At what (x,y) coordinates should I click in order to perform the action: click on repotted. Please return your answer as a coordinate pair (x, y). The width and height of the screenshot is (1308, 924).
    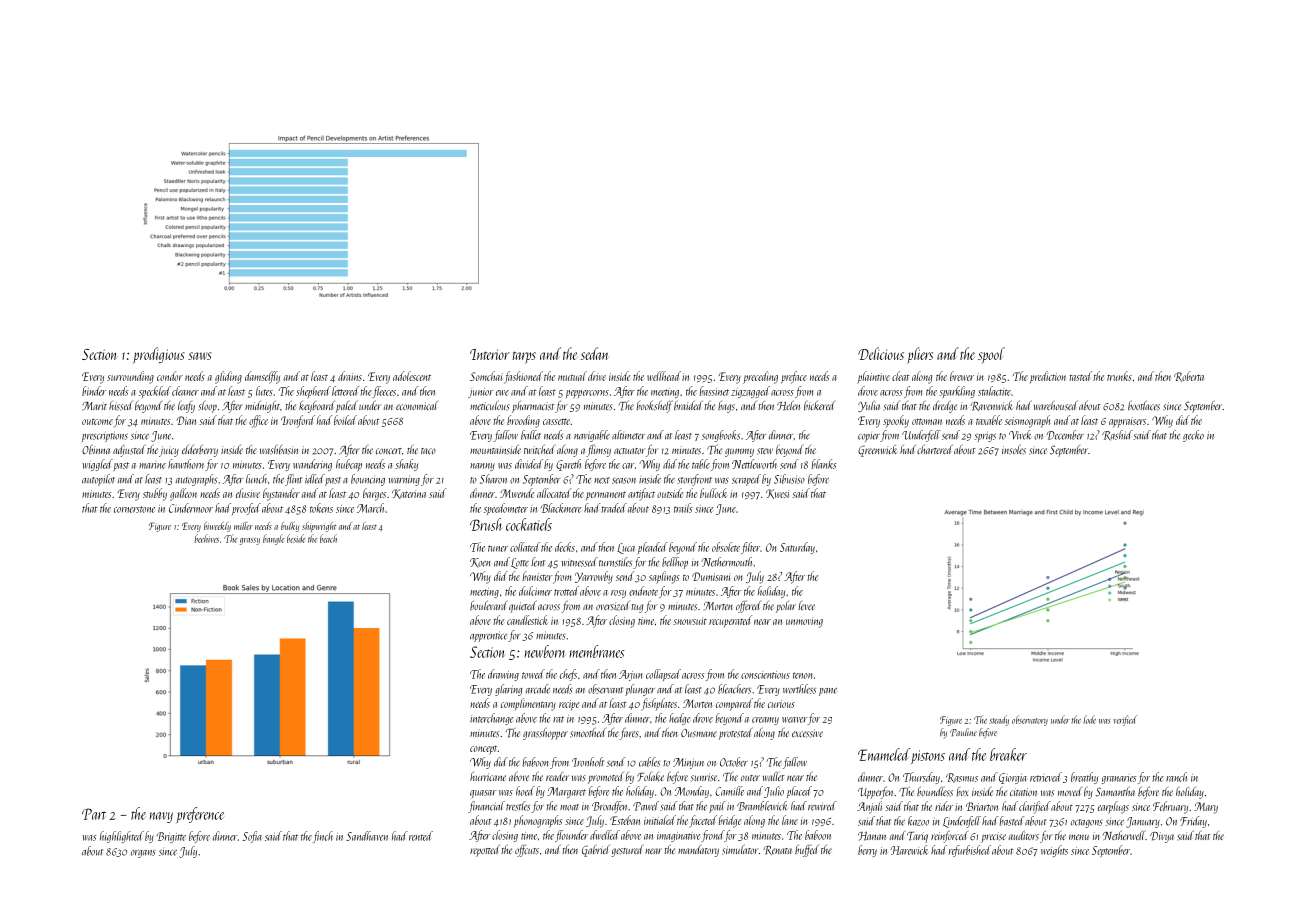
    Looking at the image, I should click on (485, 851).
